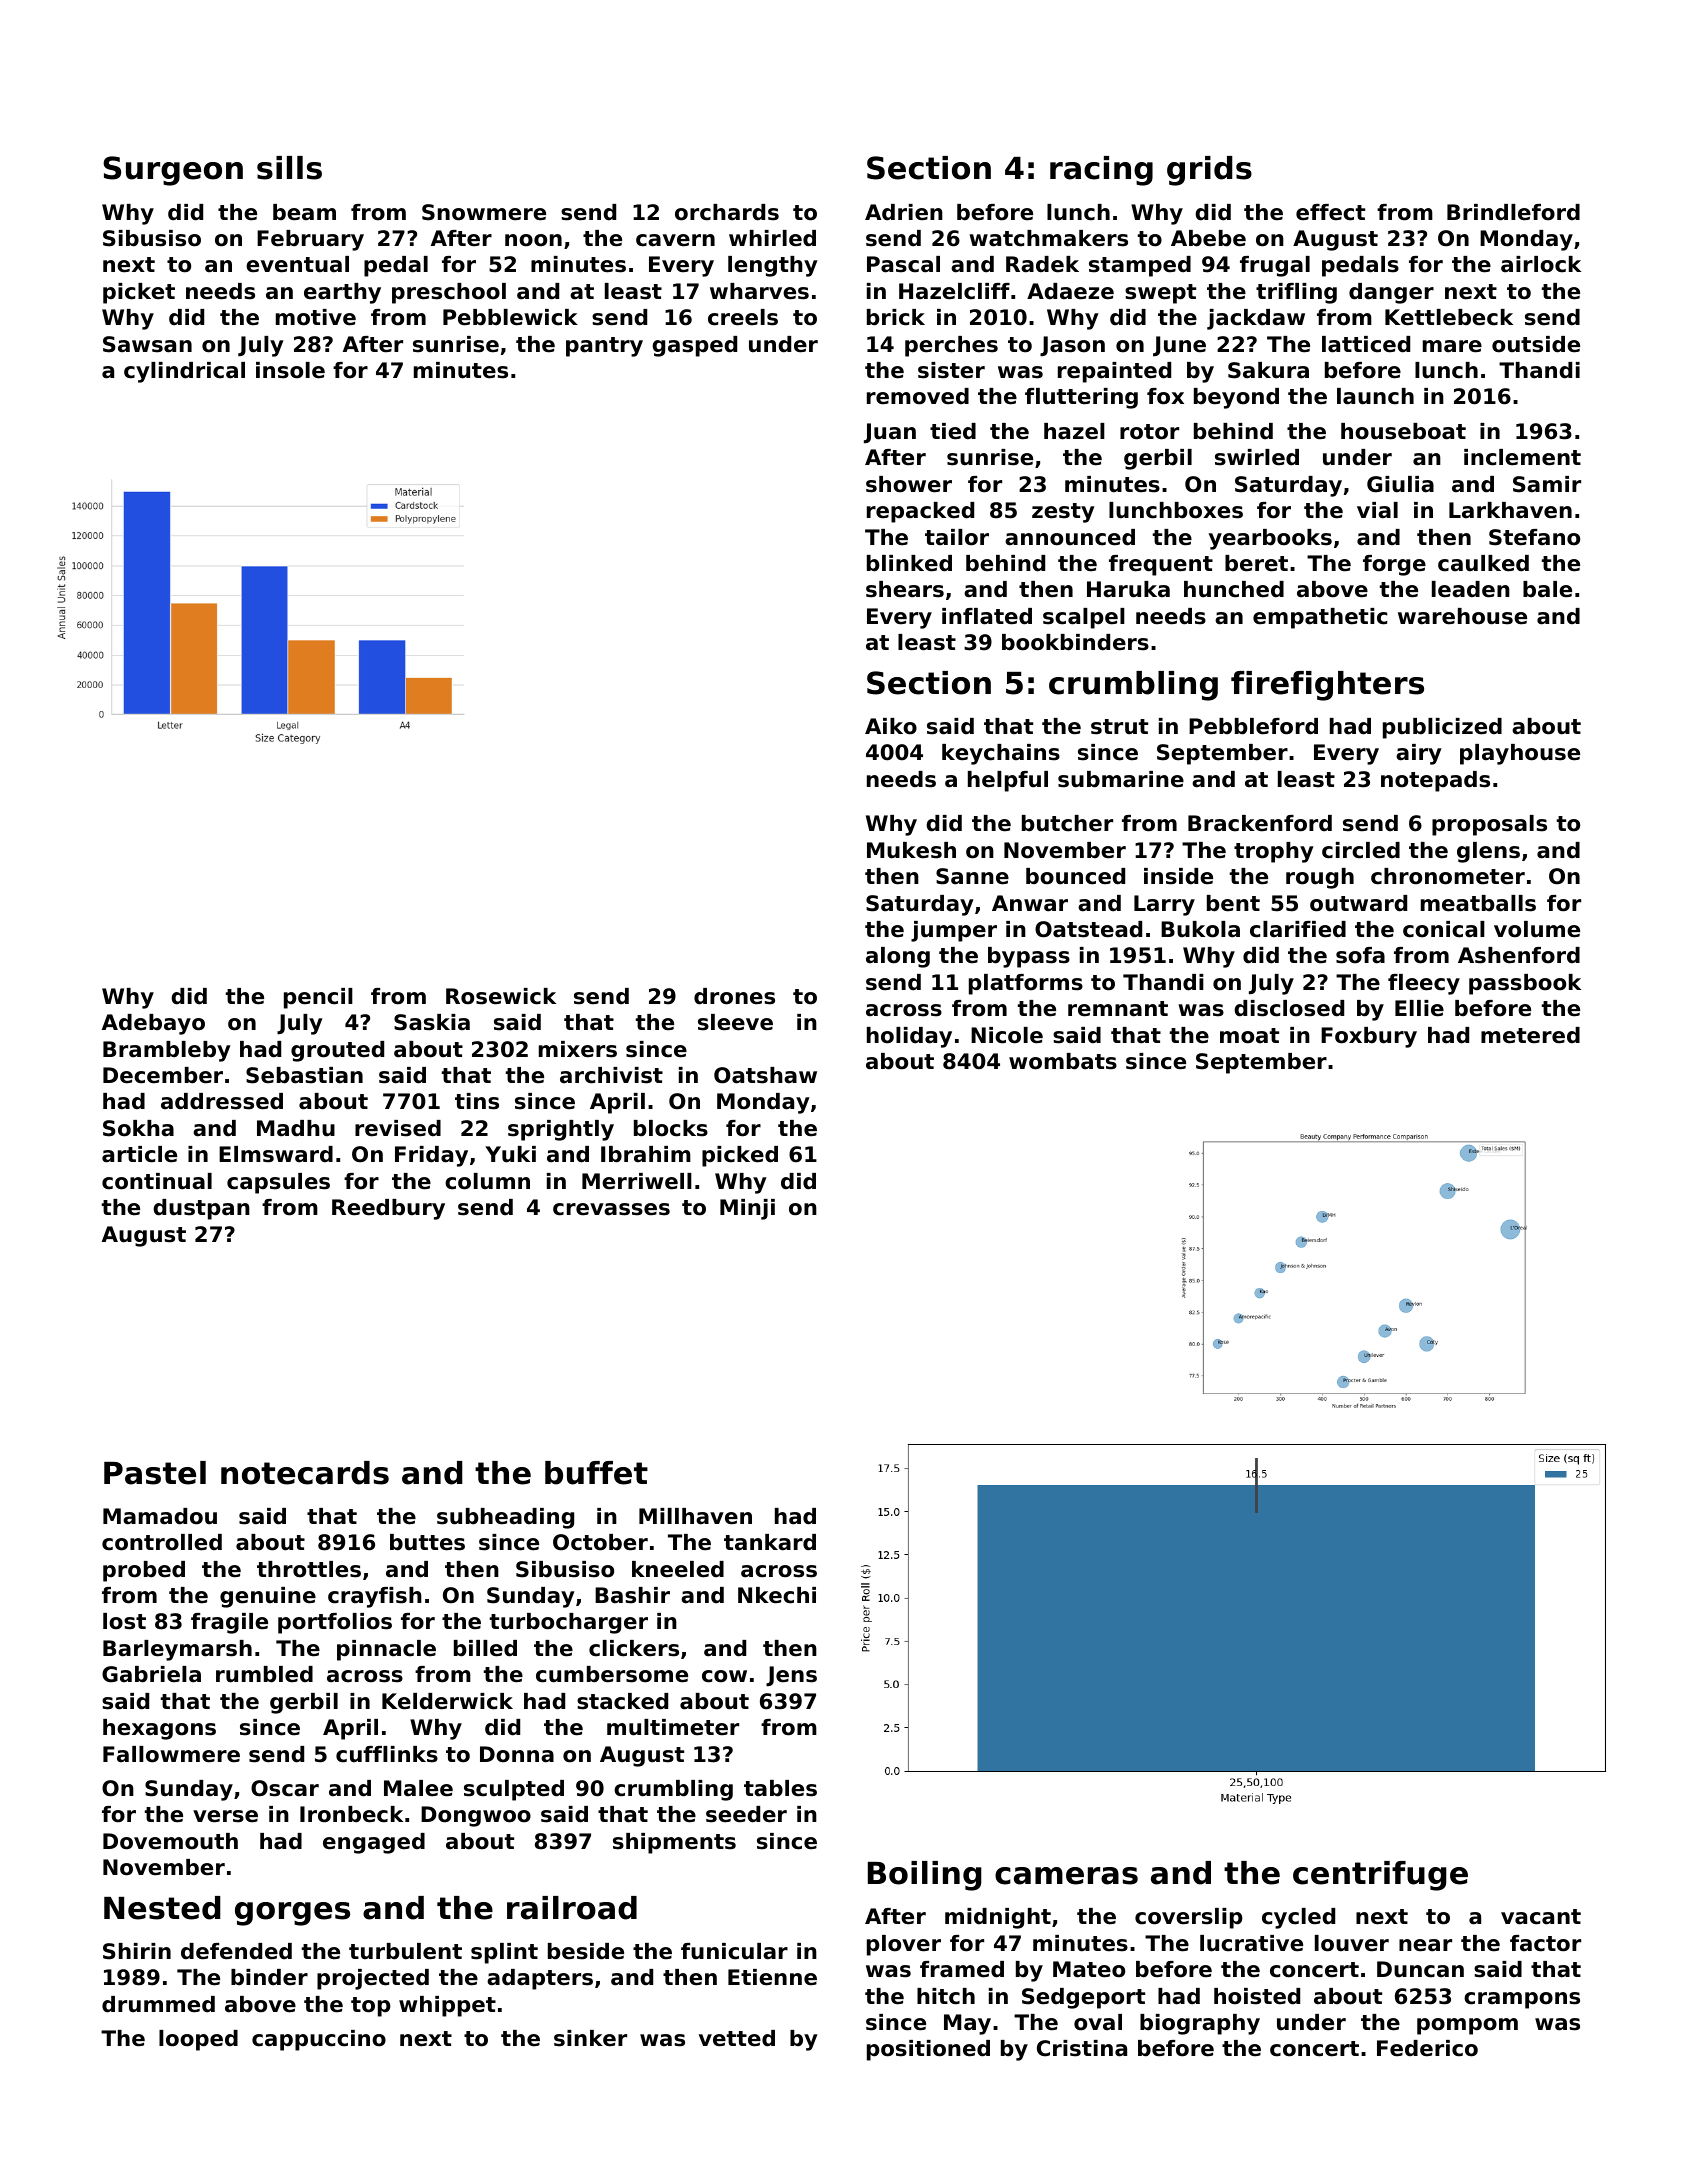  Describe the element at coordinates (1391, 293) in the page. I see `danger` at that location.
